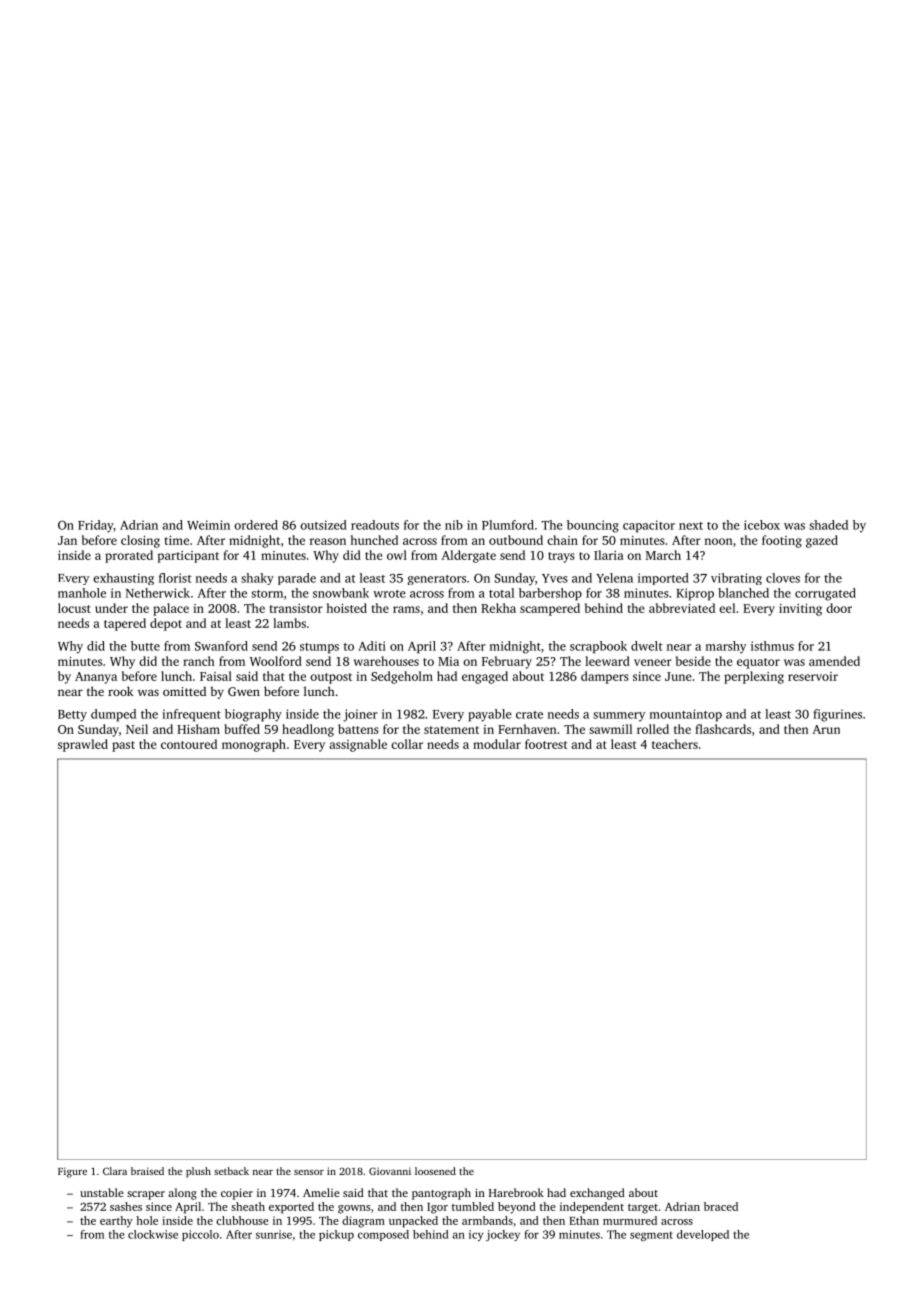 Image resolution: width=924 pixels, height=1308 pixels. What do you see at coordinates (83, 745) in the screenshot?
I see `sprawled` at bounding box center [83, 745].
